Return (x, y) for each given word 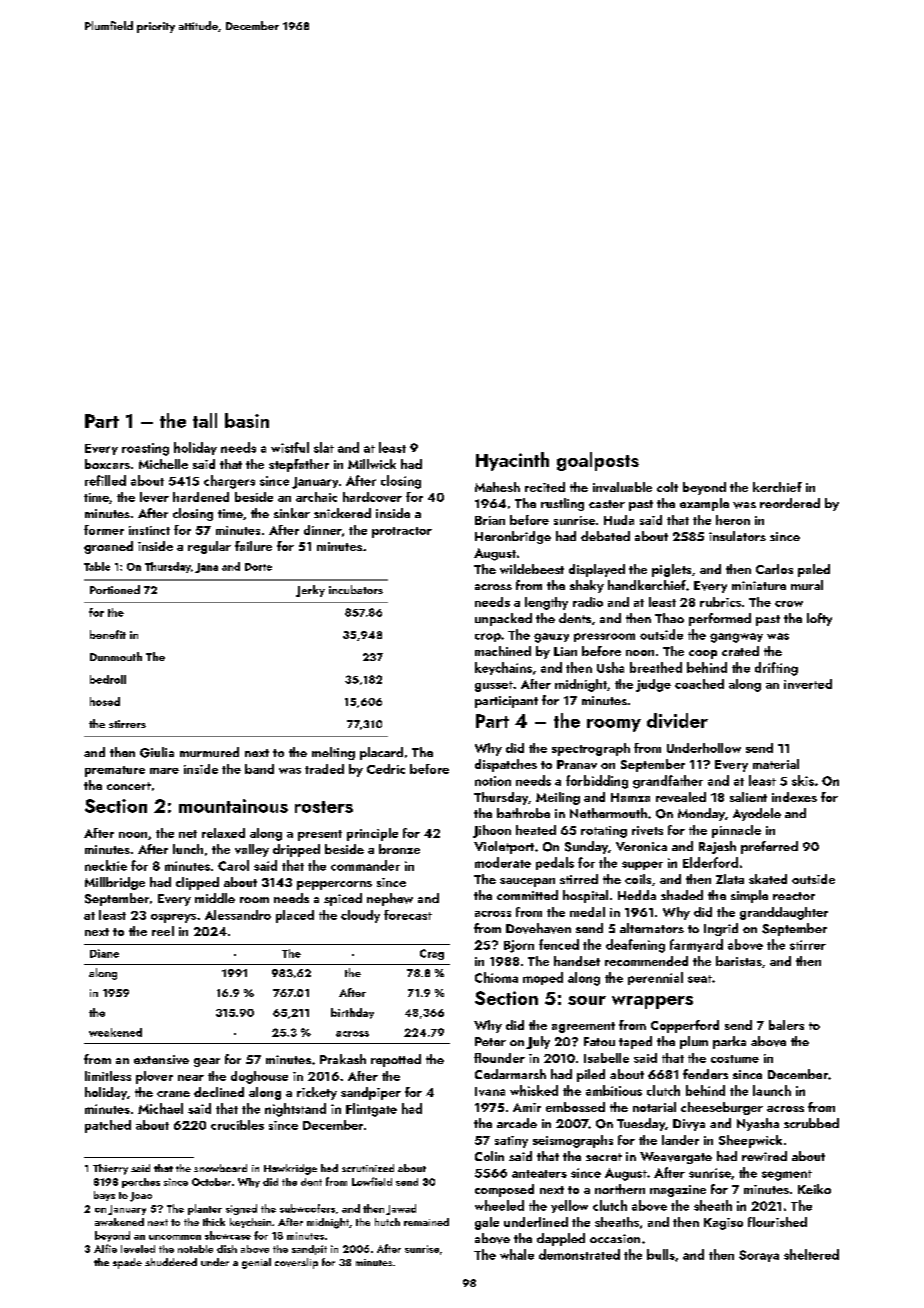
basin (247, 420)
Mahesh (497, 487)
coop (703, 654)
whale (517, 1254)
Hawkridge (290, 1169)
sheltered (811, 1254)
